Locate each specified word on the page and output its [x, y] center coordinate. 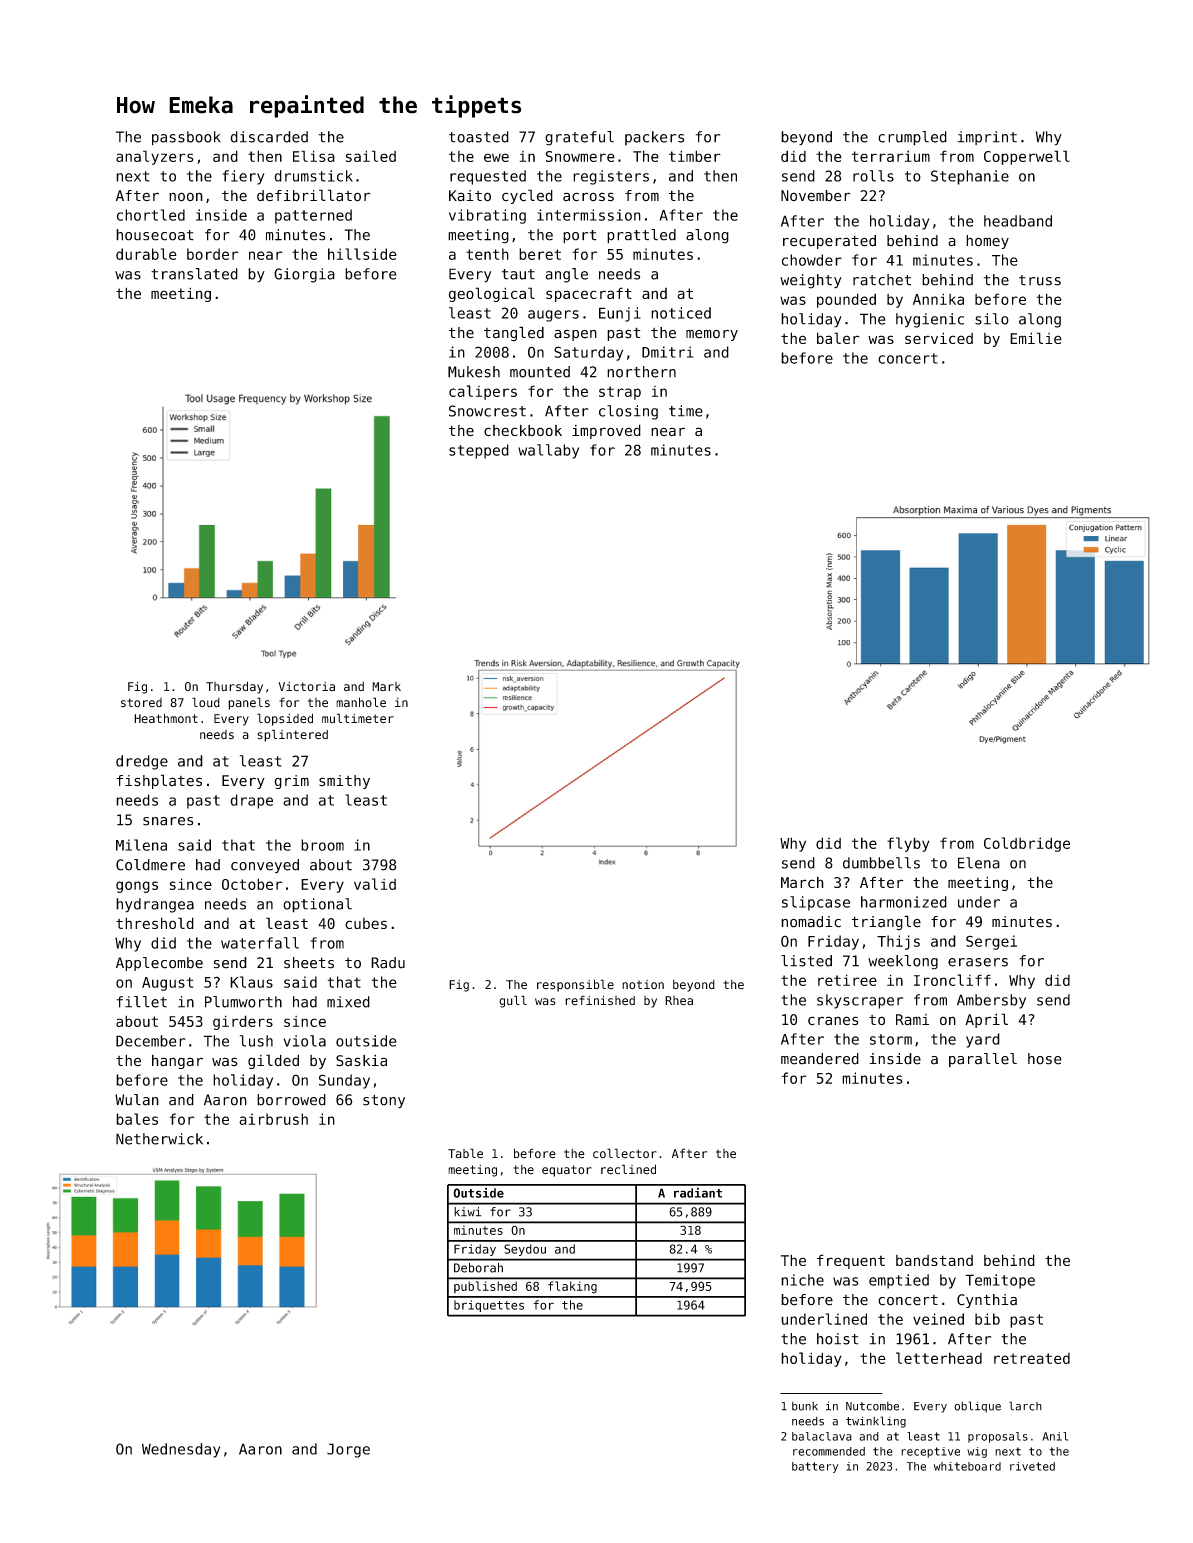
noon [186, 197]
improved [606, 431]
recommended [829, 1451]
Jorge [348, 1450]
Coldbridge [1027, 844]
